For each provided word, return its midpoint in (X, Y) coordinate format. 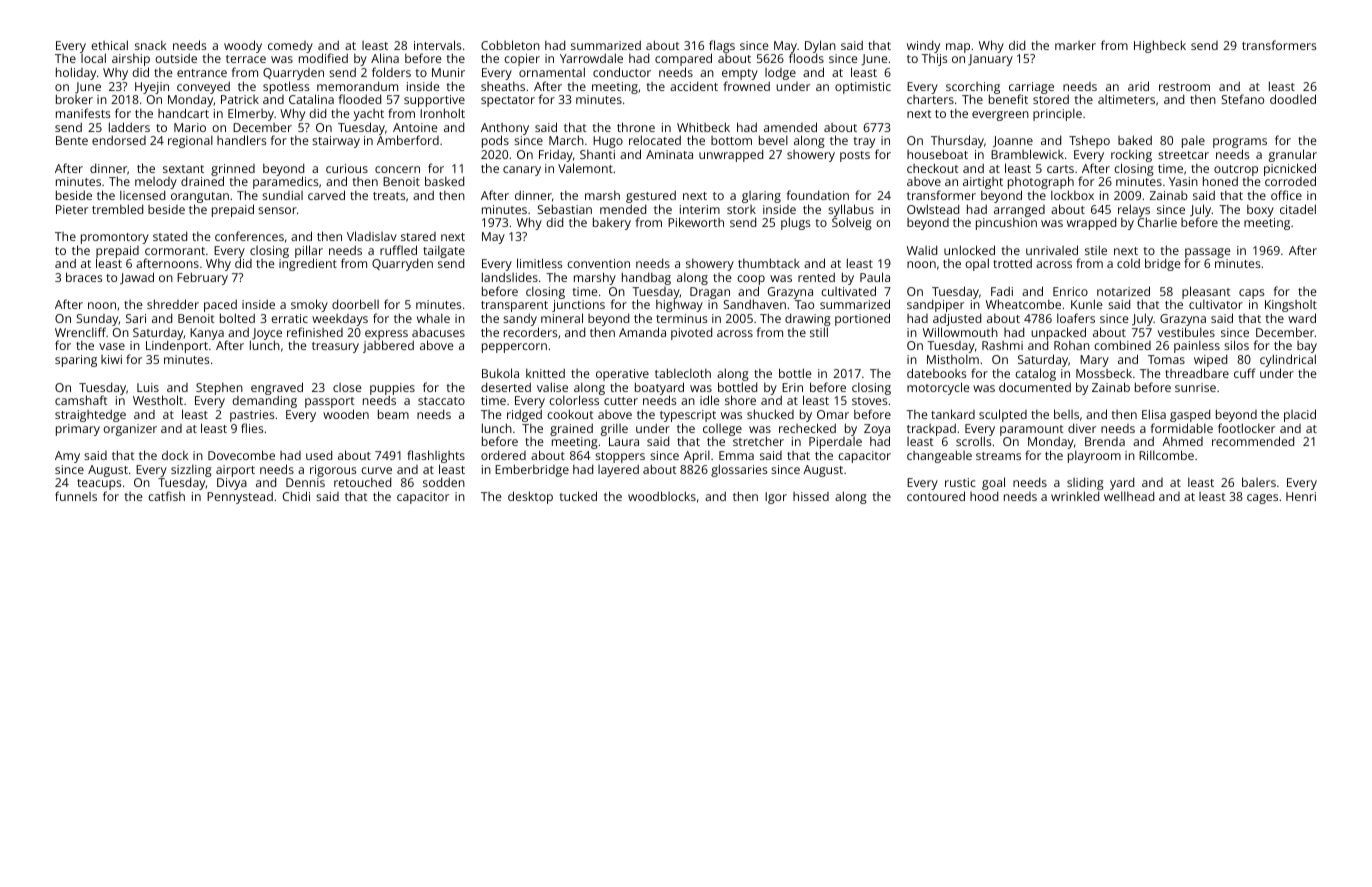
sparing (76, 361)
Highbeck (1160, 46)
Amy (67, 457)
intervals (438, 45)
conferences (249, 236)
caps (1252, 294)
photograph (1041, 183)
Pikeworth (696, 222)
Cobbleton (510, 45)
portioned (862, 319)
